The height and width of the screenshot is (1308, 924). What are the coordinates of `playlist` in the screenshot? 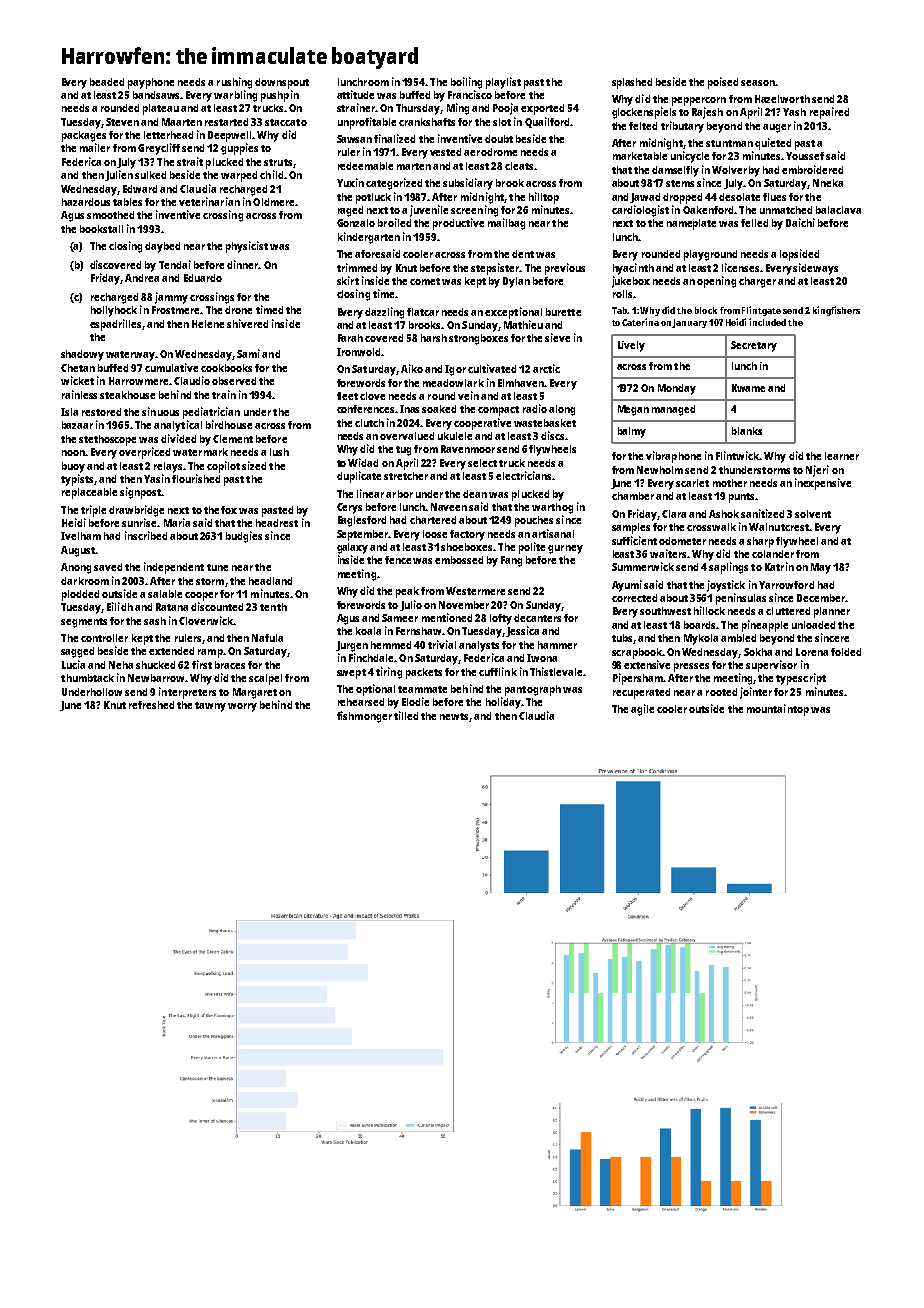 It's located at (503, 83).
